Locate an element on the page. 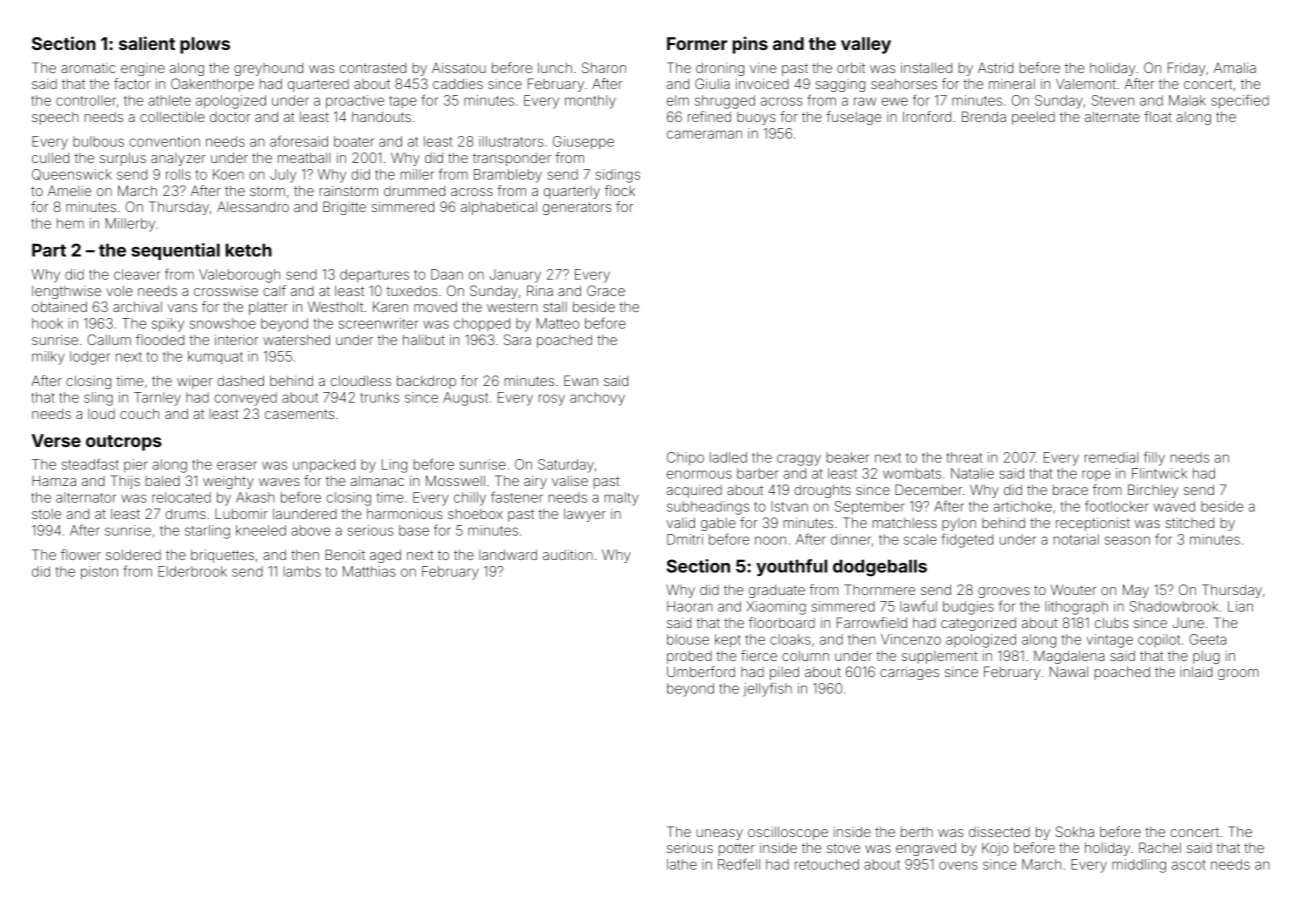  Amalia is located at coordinates (1235, 67).
